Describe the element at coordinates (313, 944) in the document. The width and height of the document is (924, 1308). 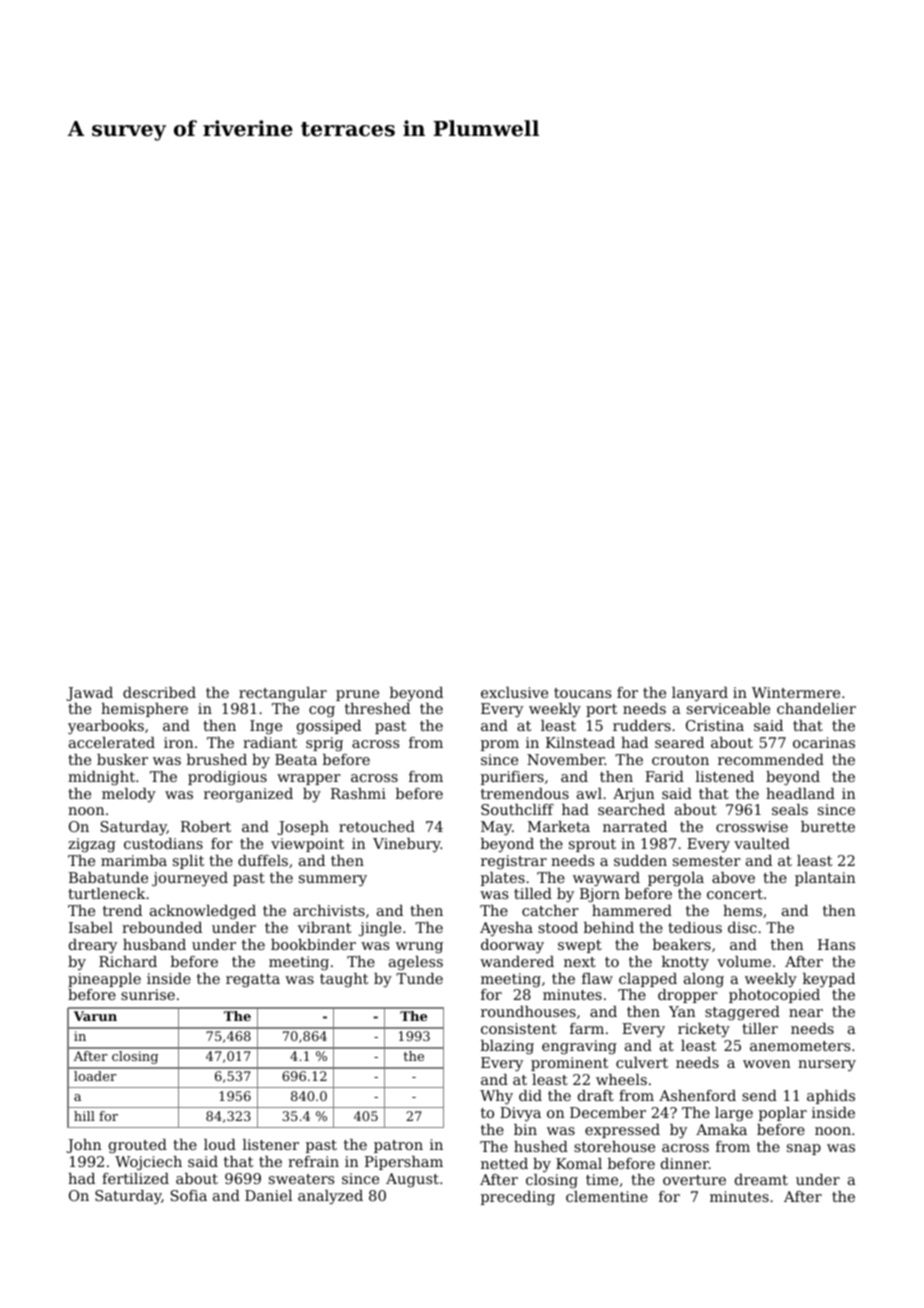
I see `bookbinder` at that location.
